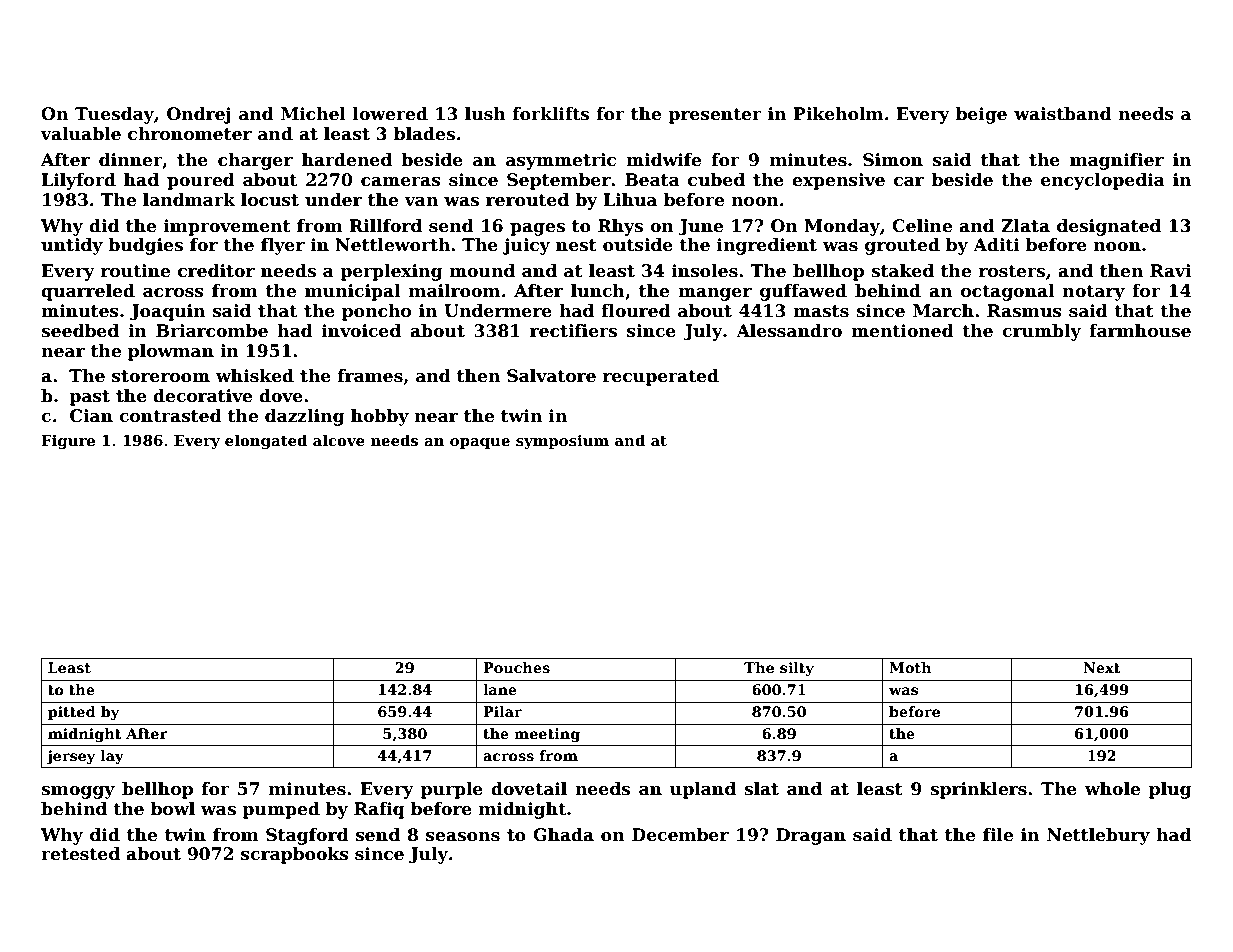  Describe the element at coordinates (1117, 161) in the document. I see `magnifier` at that location.
